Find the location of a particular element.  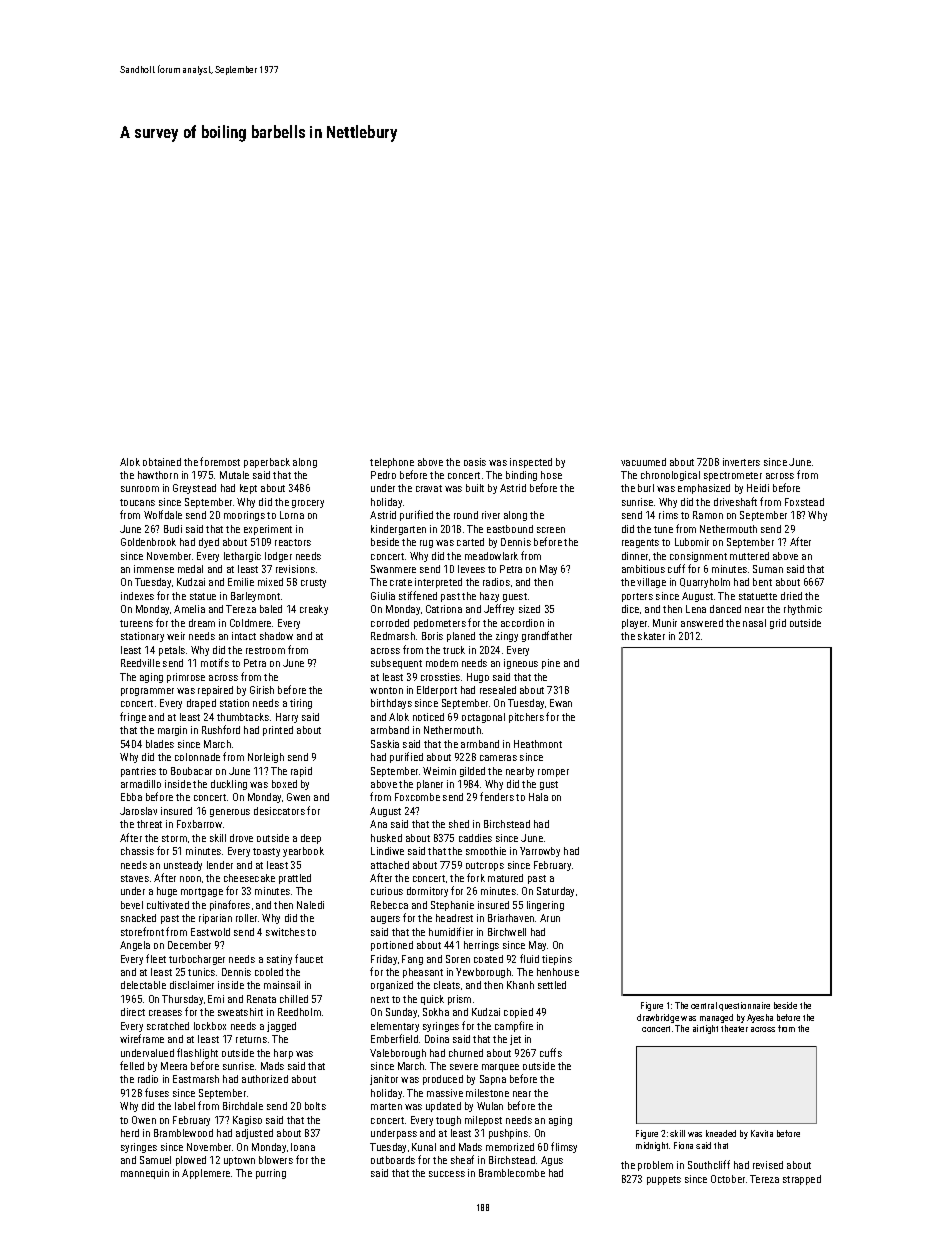

harp is located at coordinates (283, 1054).
